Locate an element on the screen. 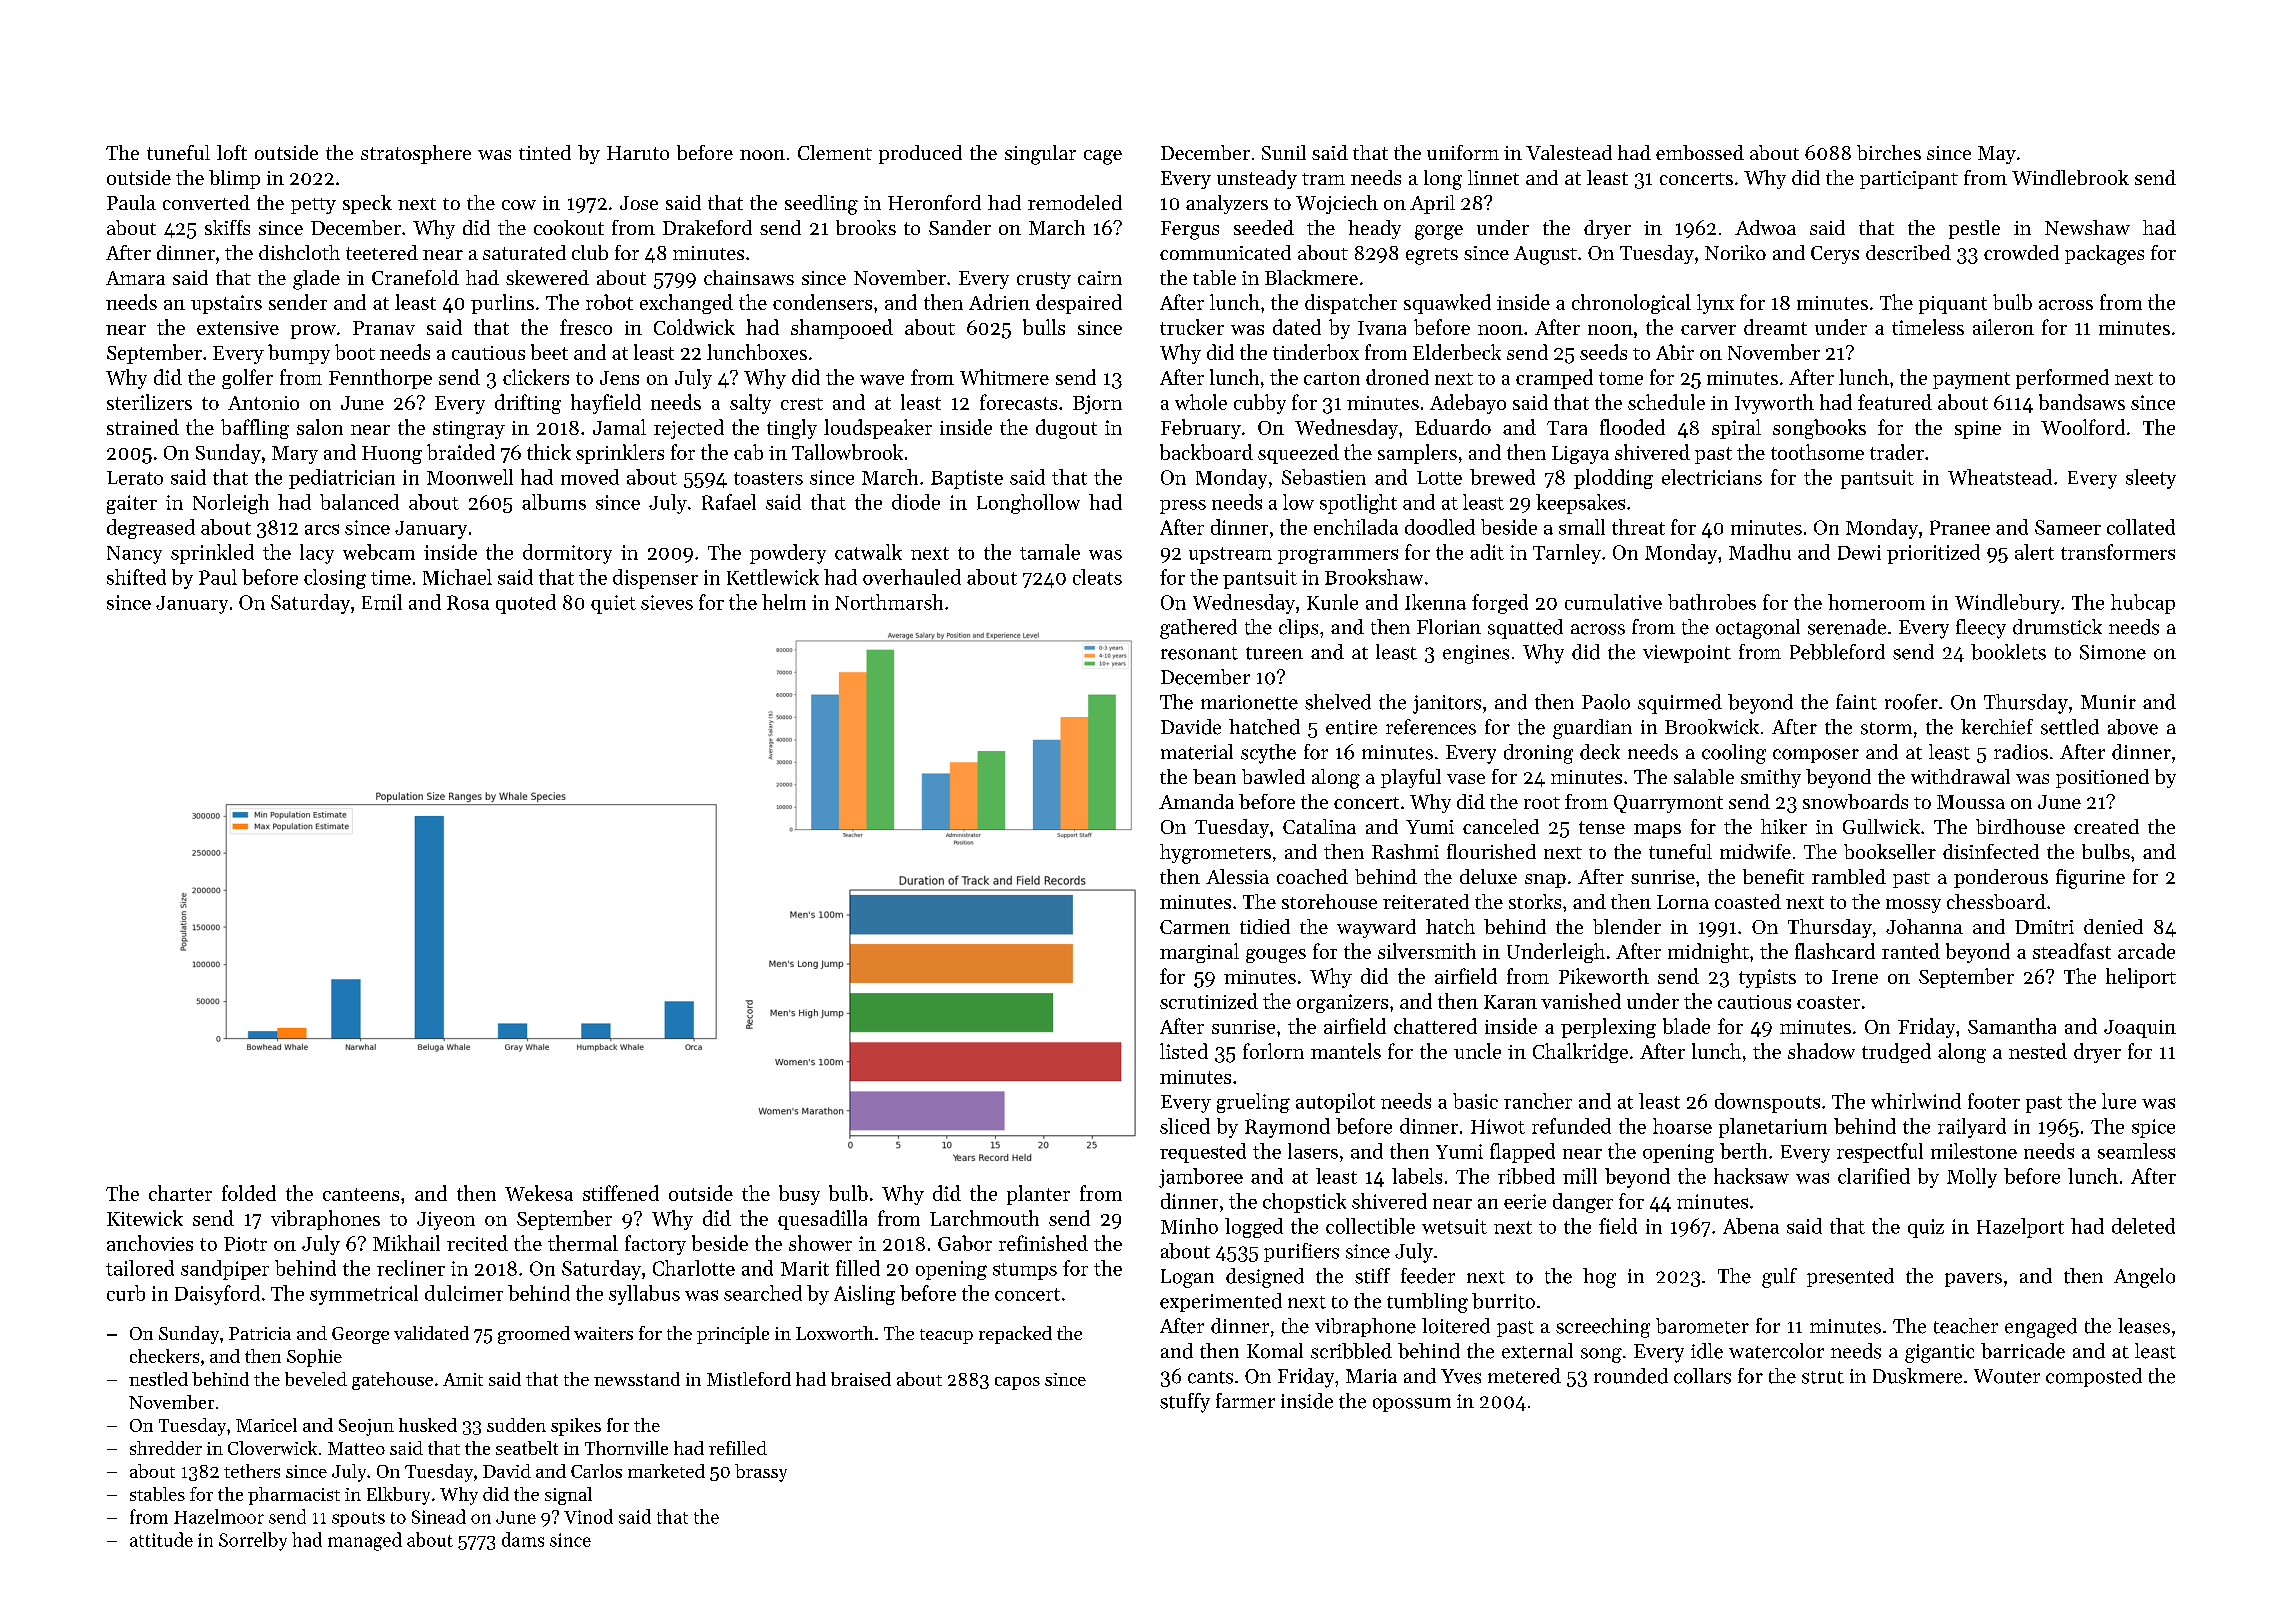  stuffy is located at coordinates (1185, 1403).
